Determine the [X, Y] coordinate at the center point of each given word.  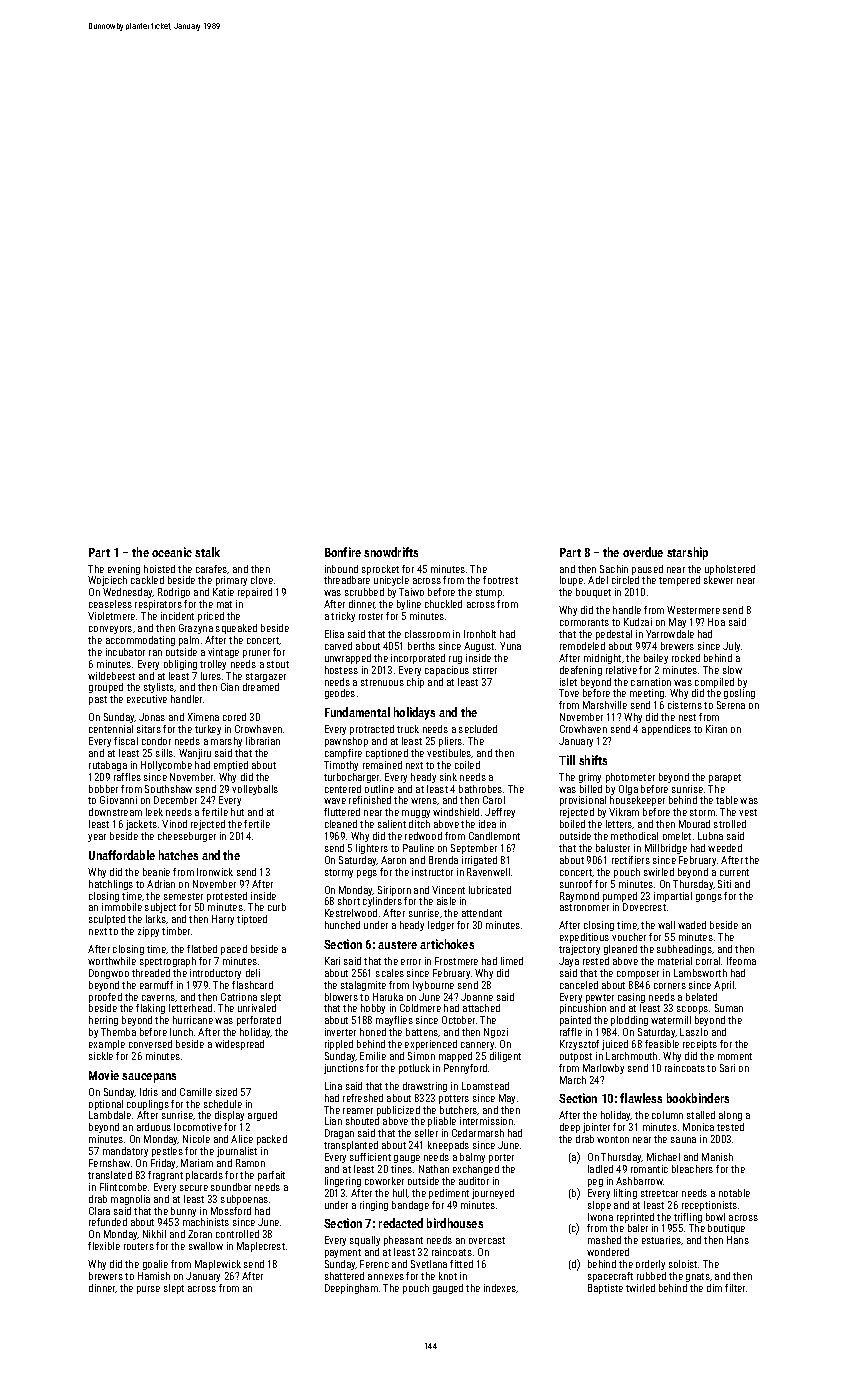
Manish [717, 1157]
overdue [643, 552]
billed [591, 789]
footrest [500, 580]
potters [454, 1099]
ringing [374, 1206]
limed [512, 961]
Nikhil [154, 1234]
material [675, 961]
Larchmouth [631, 1056]
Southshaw [168, 789]
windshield [456, 812]
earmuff [156, 985]
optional [106, 1105]
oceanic [172, 552]
